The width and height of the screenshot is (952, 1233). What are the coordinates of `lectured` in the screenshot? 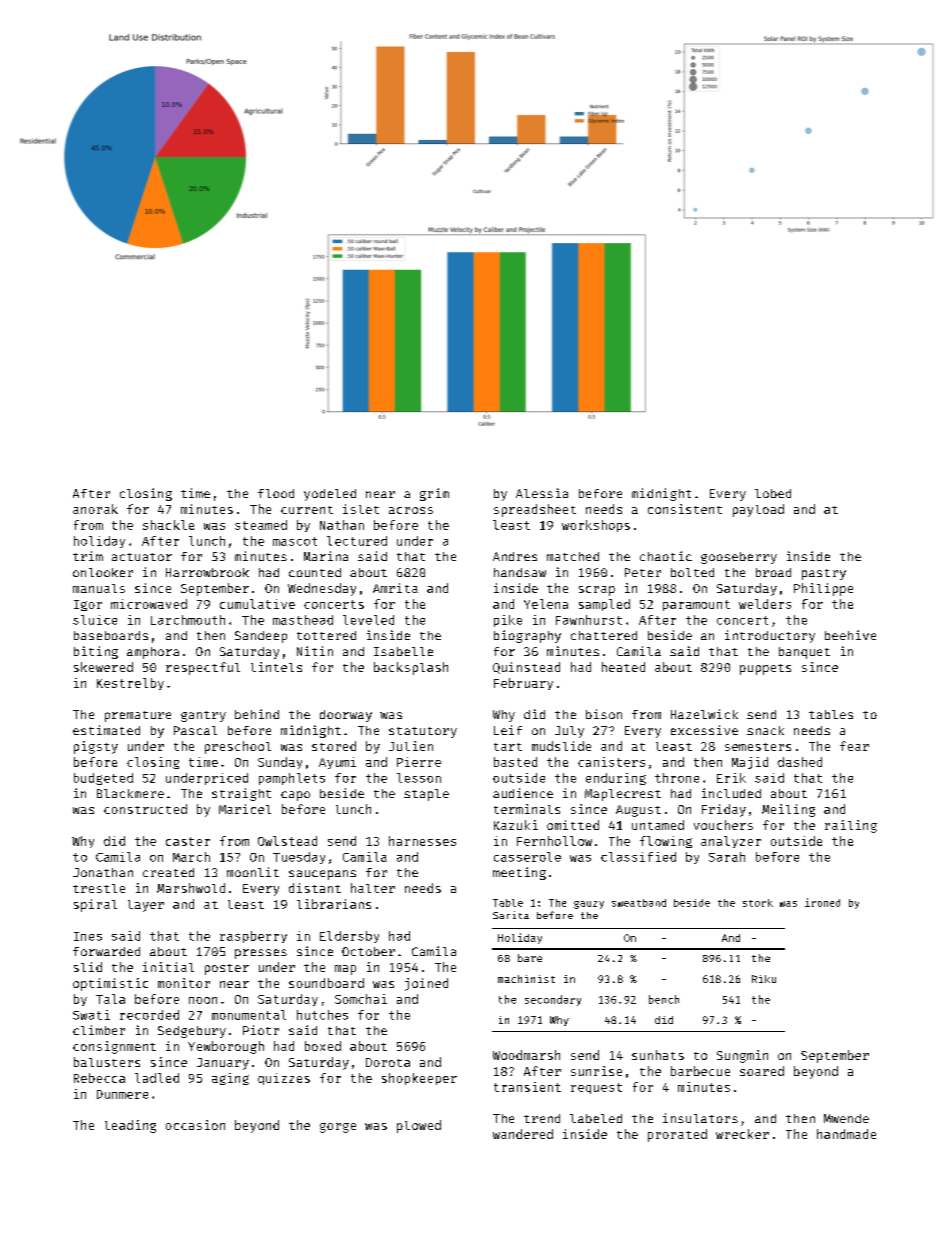 It's located at (357, 541).
